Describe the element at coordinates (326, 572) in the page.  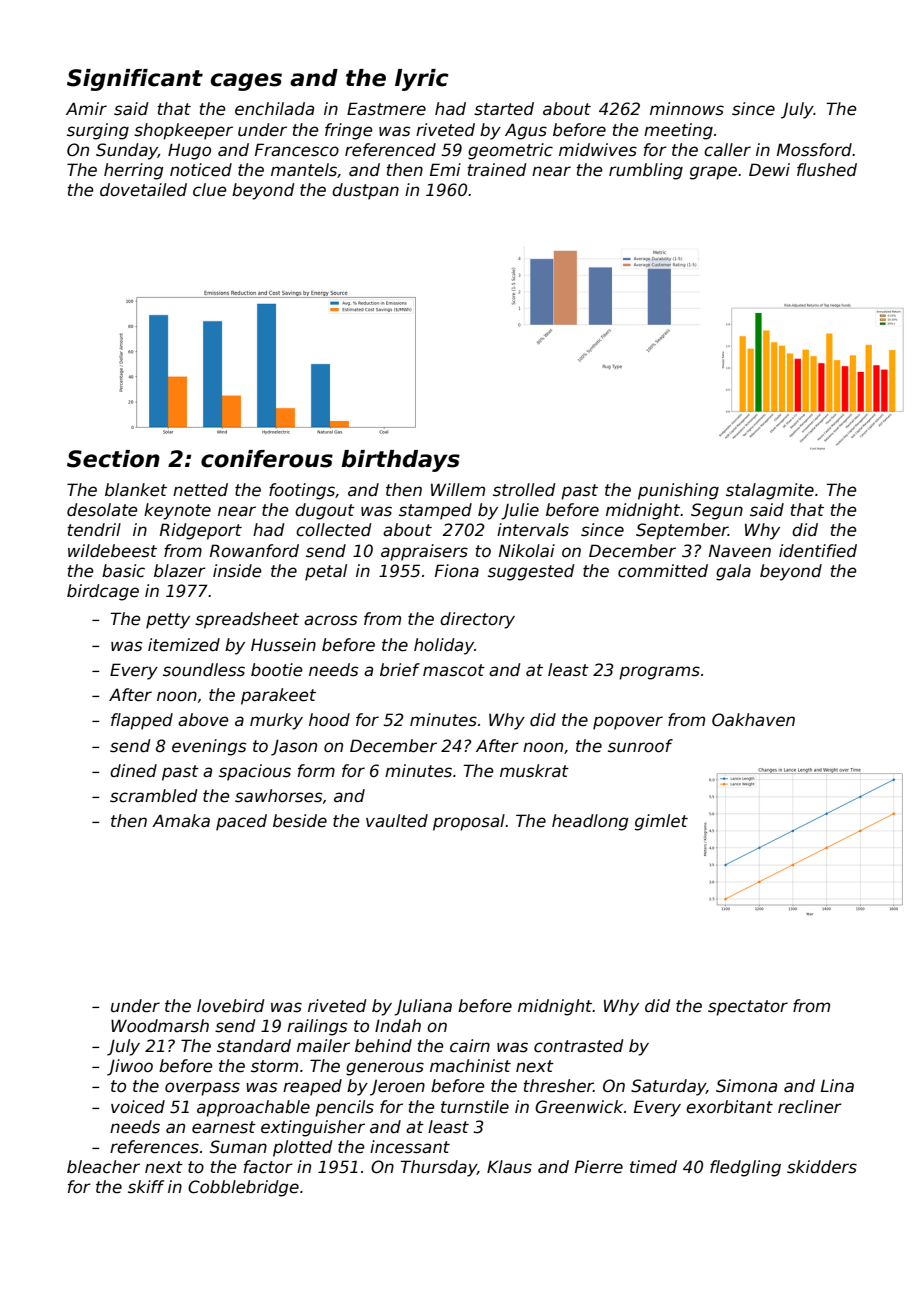
I see `petal` at that location.
